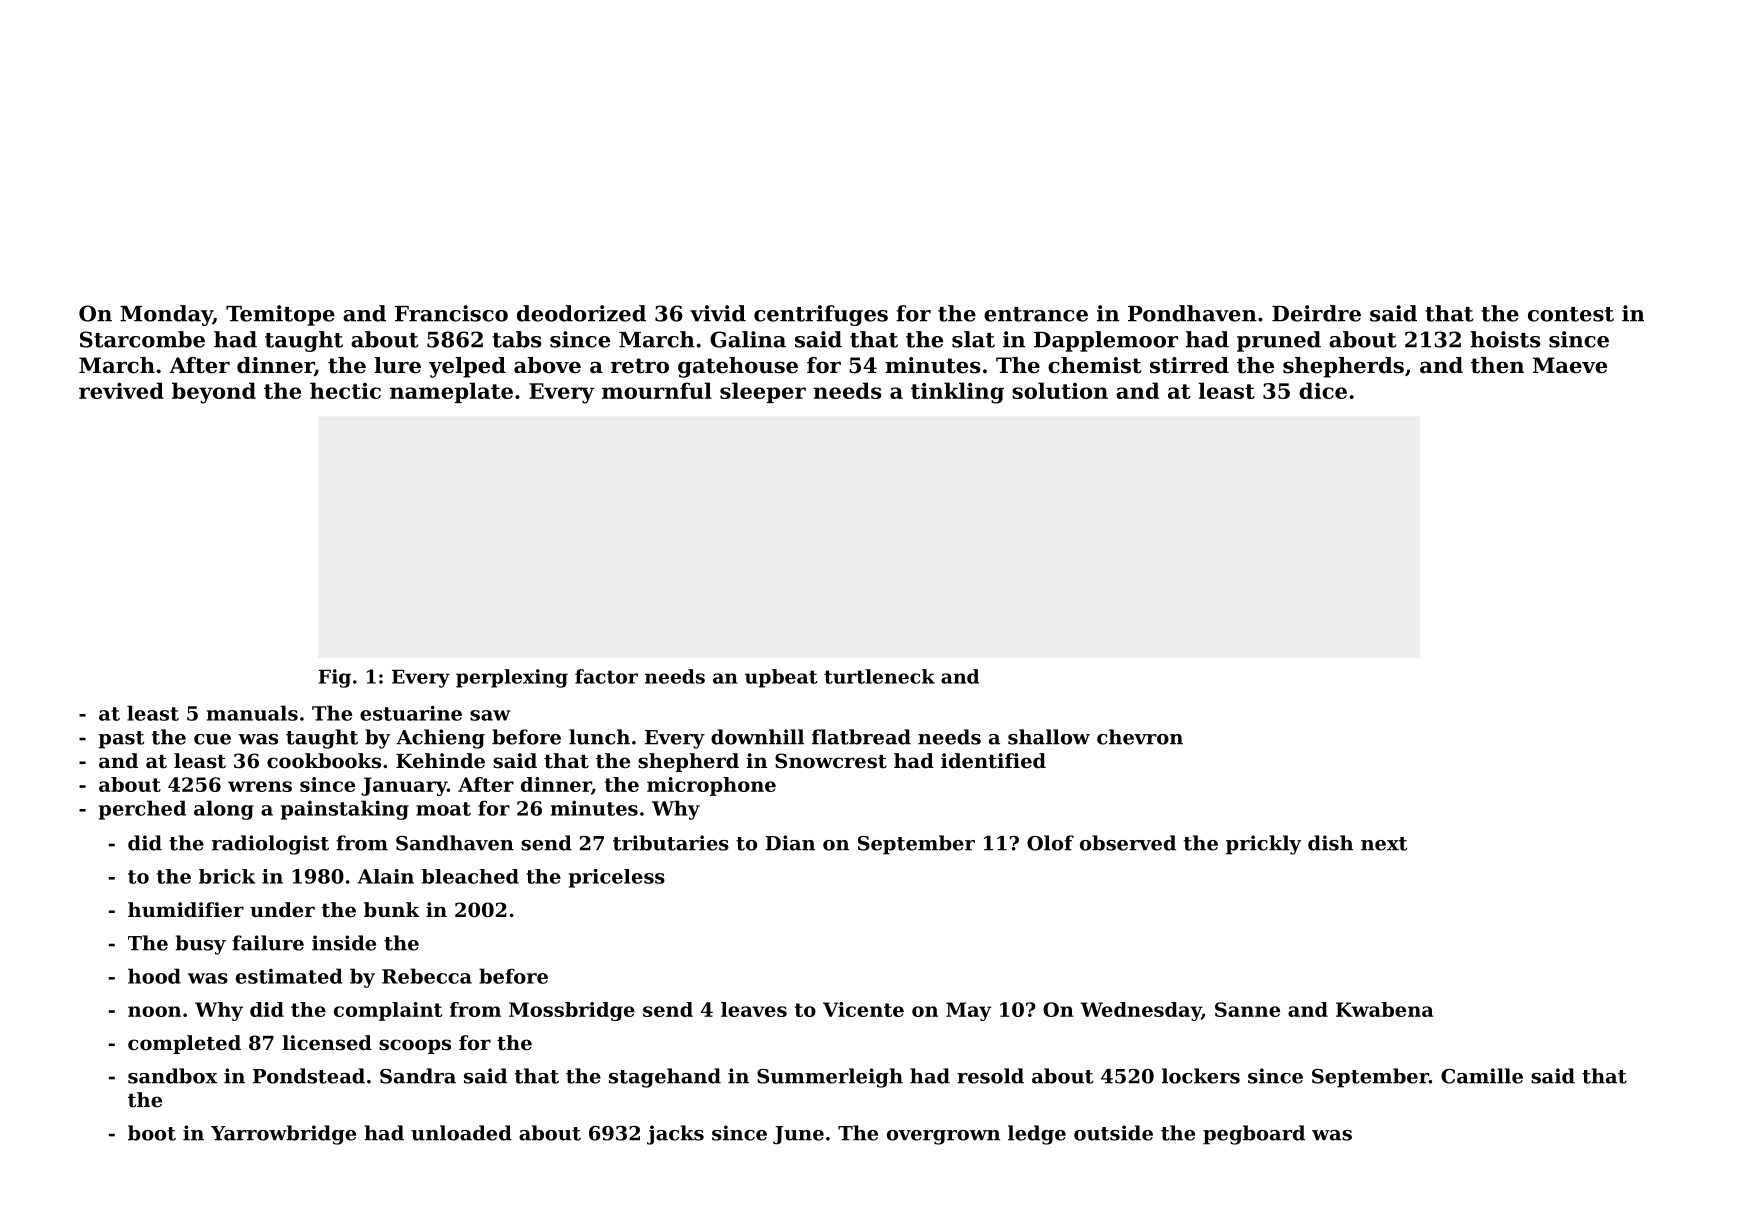 The width and height of the document is (1738, 1229). Describe the element at coordinates (863, 1009) in the document. I see `Vicente` at that location.
